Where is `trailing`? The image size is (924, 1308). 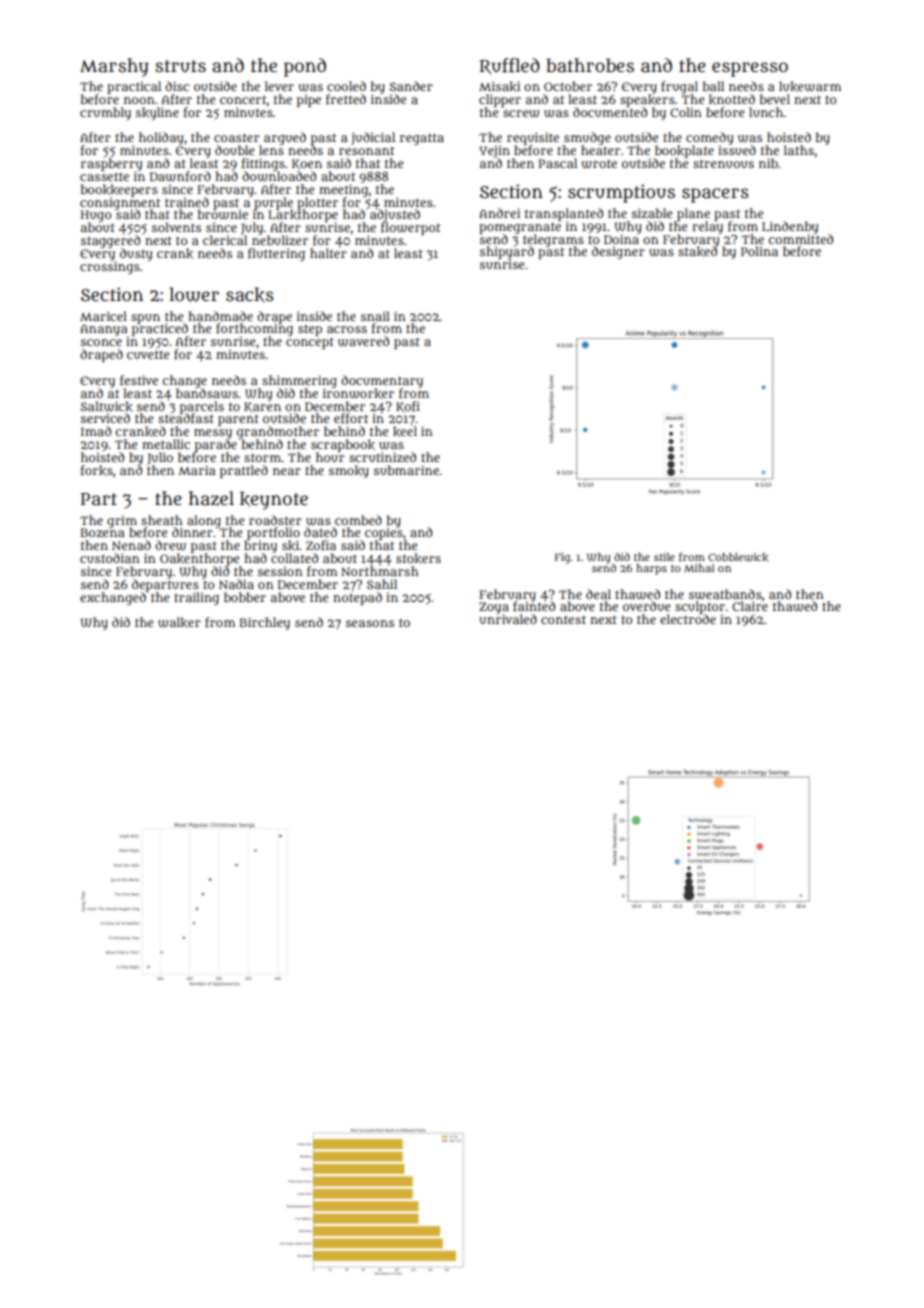
trailing is located at coordinates (196, 598).
